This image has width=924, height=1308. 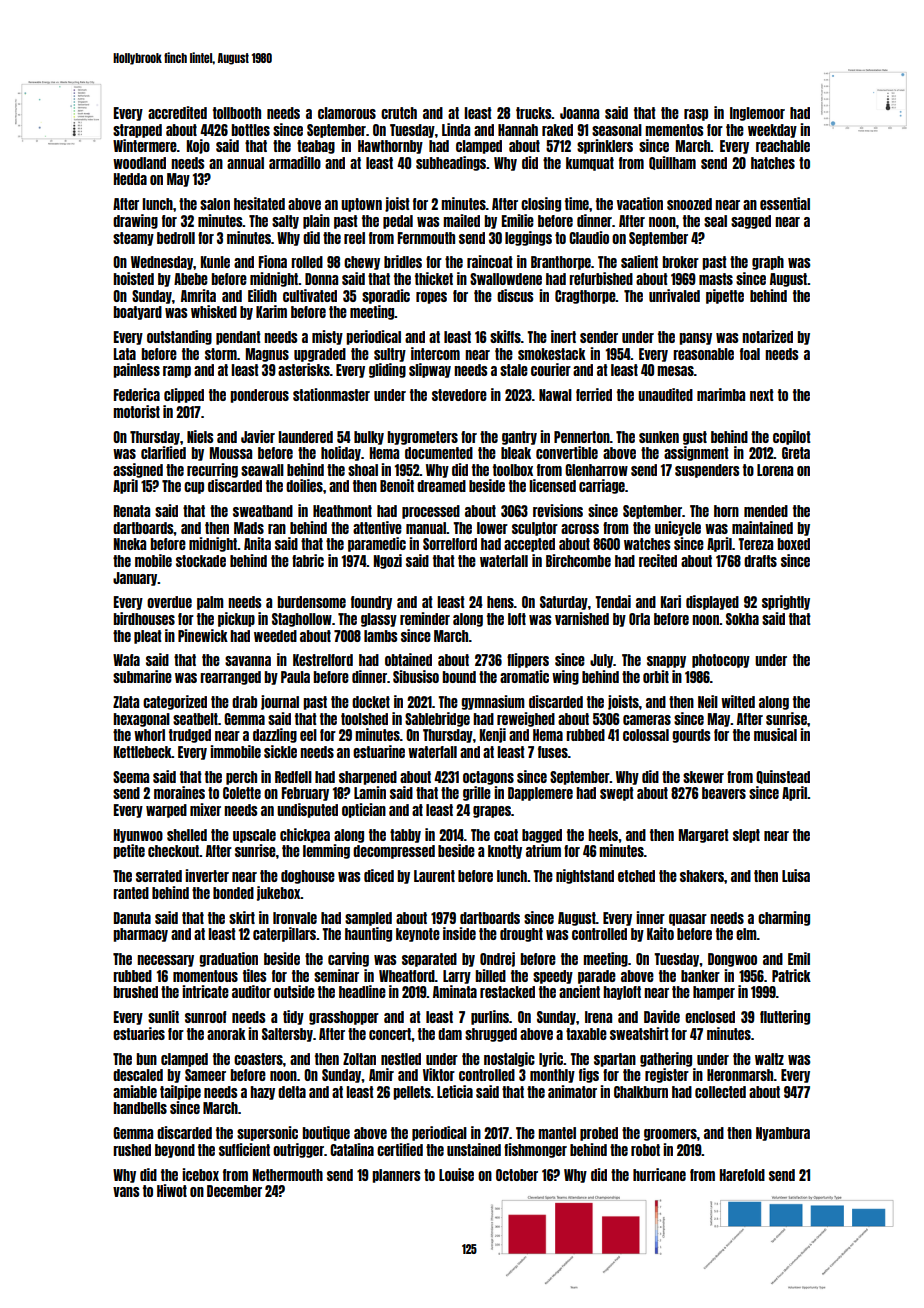 I want to click on time, so click(x=577, y=203).
